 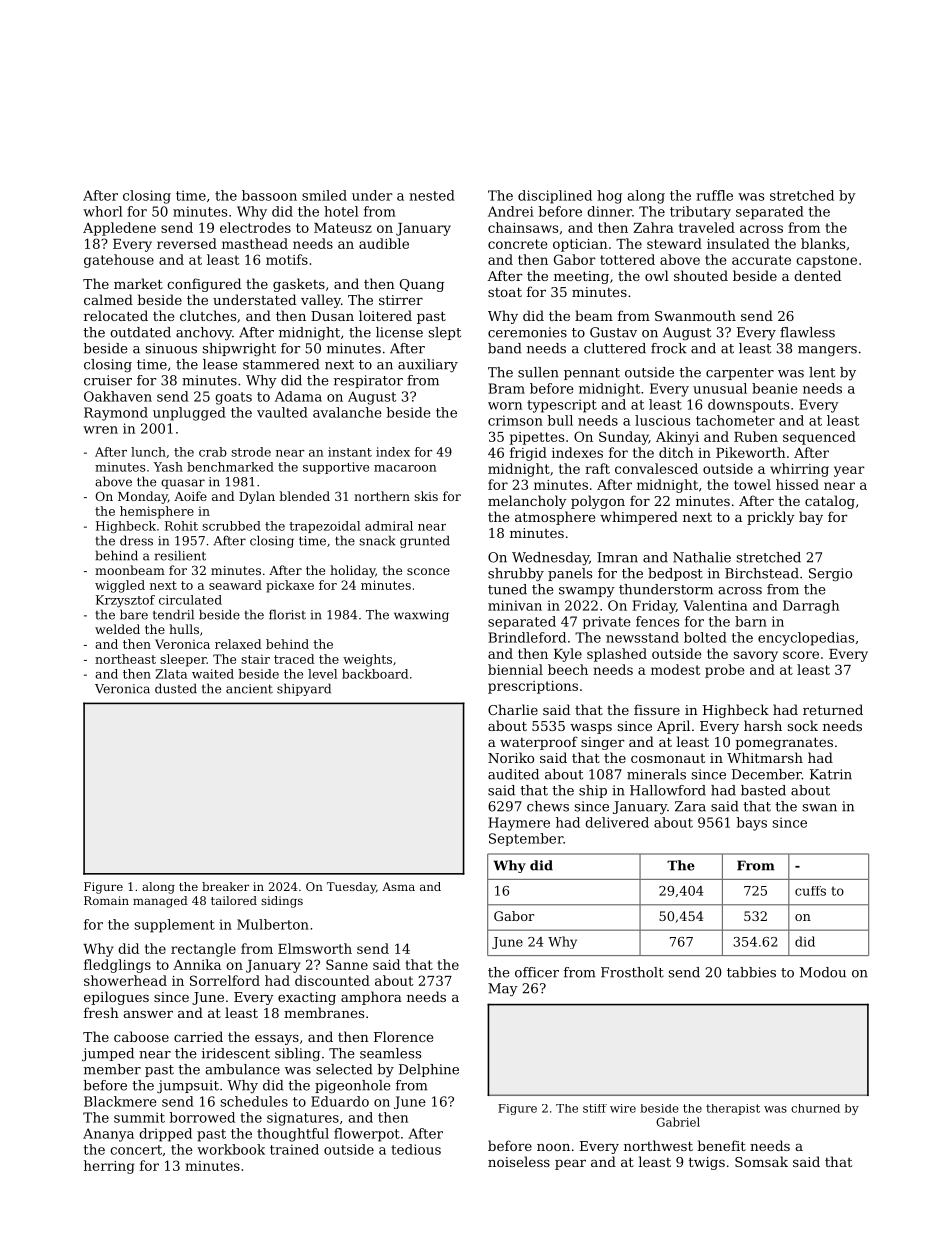 I want to click on ceremonies, so click(x=527, y=332).
